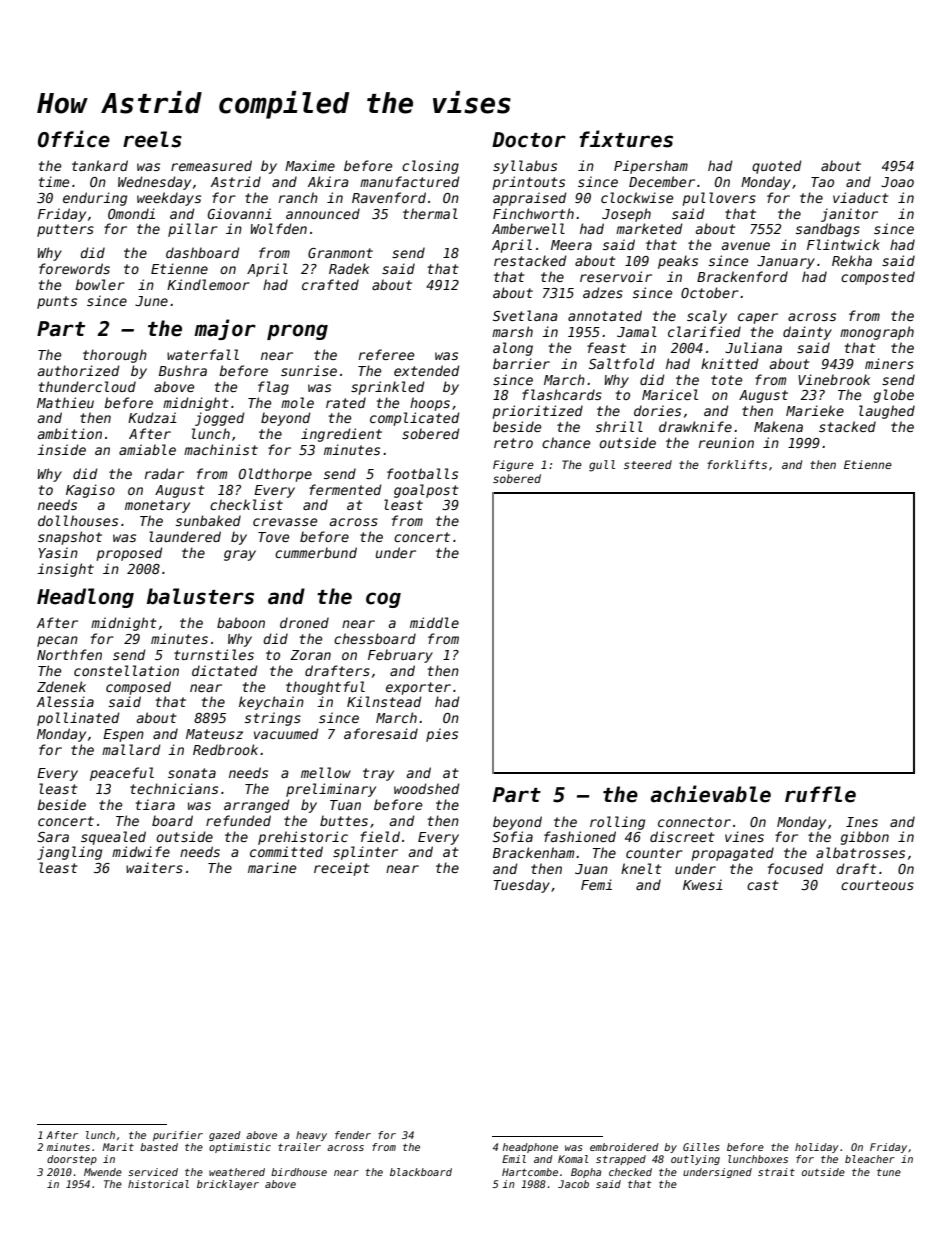 The width and height of the page is (952, 1233). What do you see at coordinates (90, 491) in the page?
I see `Kagiso` at bounding box center [90, 491].
